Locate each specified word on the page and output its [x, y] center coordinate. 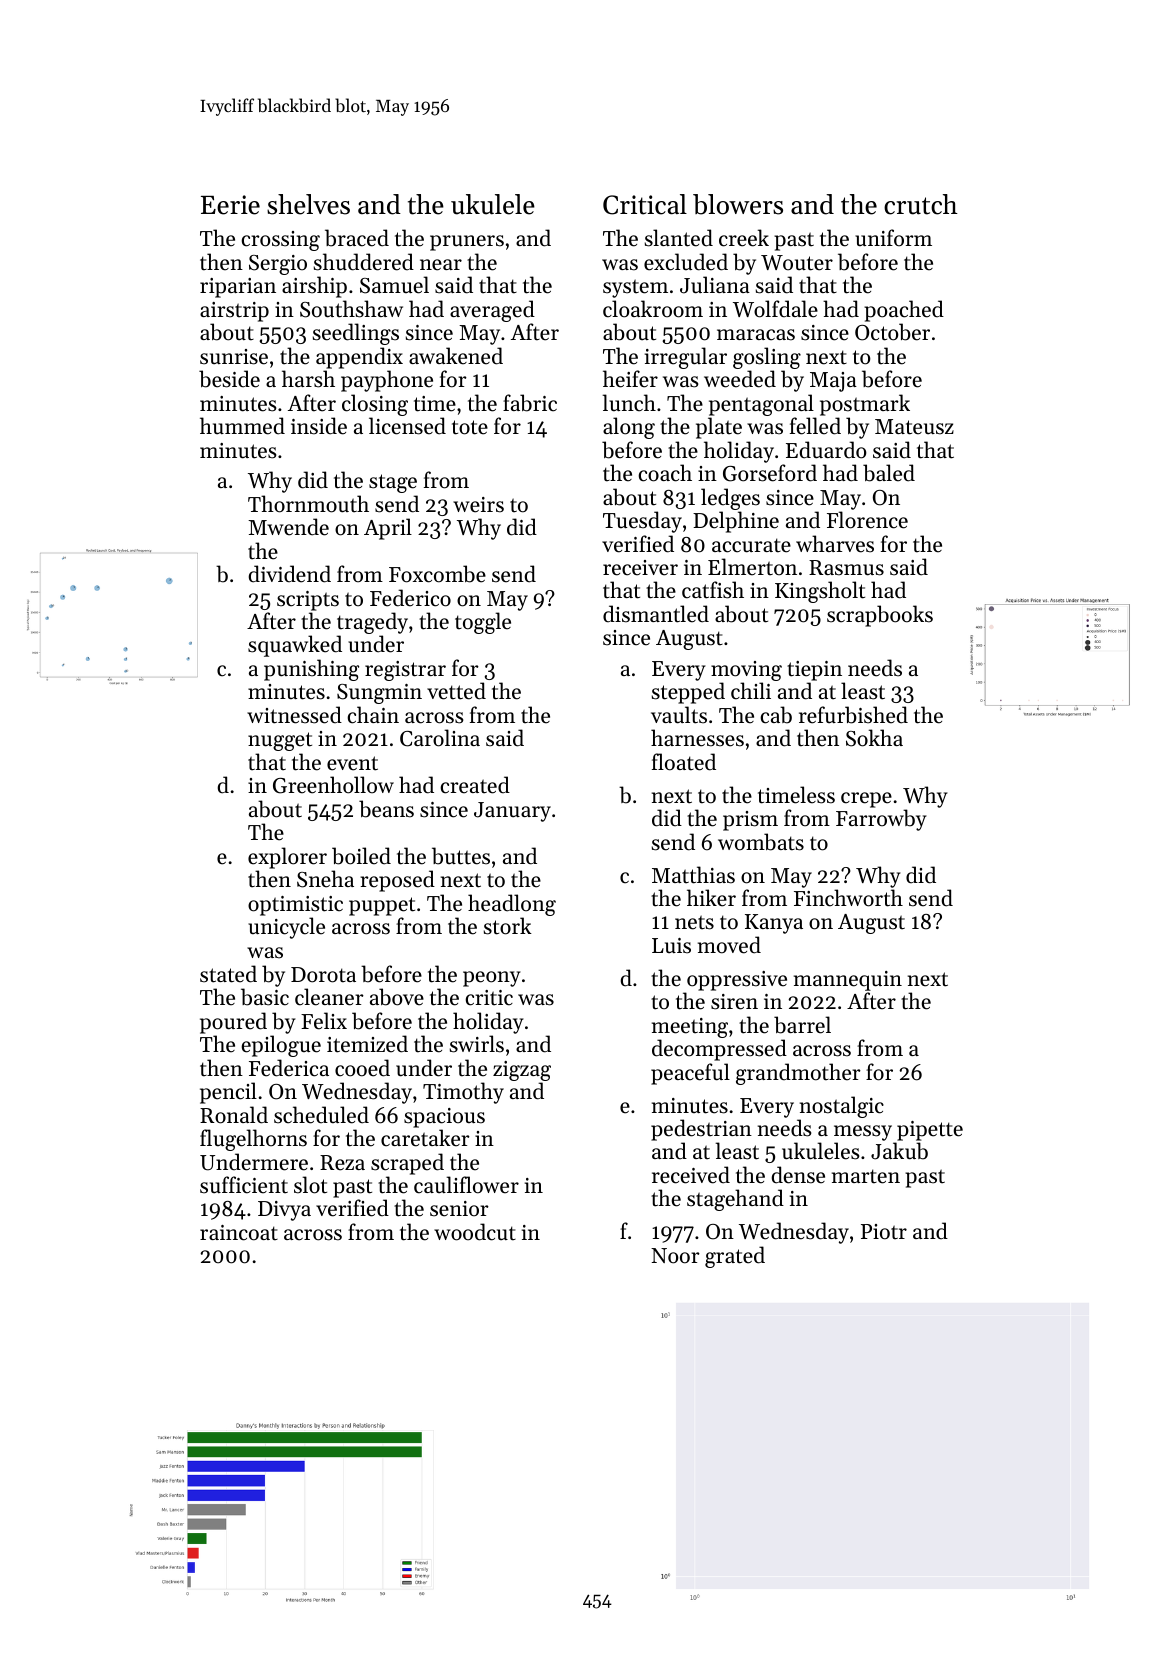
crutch [921, 204]
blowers [738, 204]
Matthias [693, 875]
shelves [308, 204]
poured [233, 1023]
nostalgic [842, 1107]
